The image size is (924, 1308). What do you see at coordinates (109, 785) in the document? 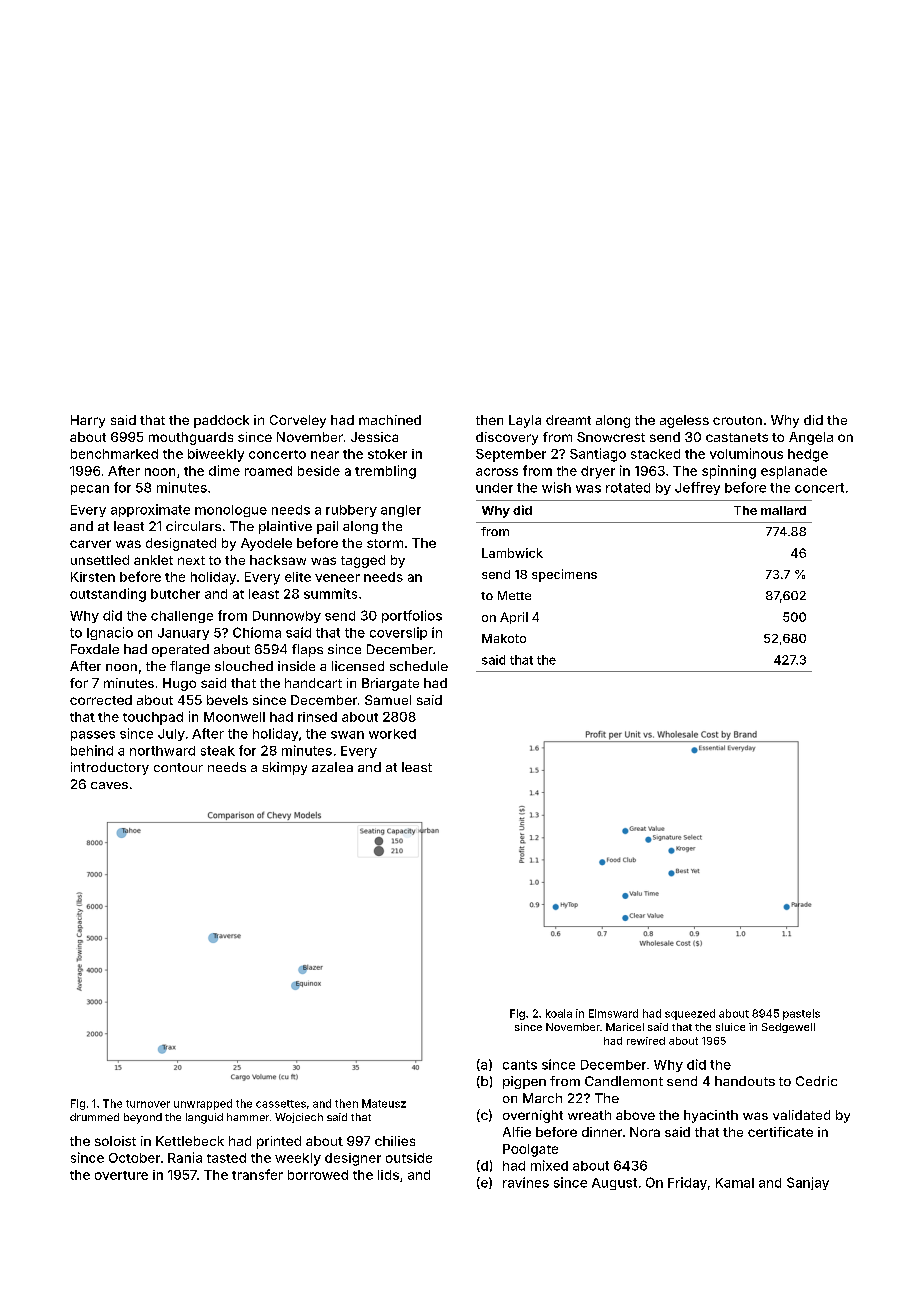
I see `caves` at bounding box center [109, 785].
